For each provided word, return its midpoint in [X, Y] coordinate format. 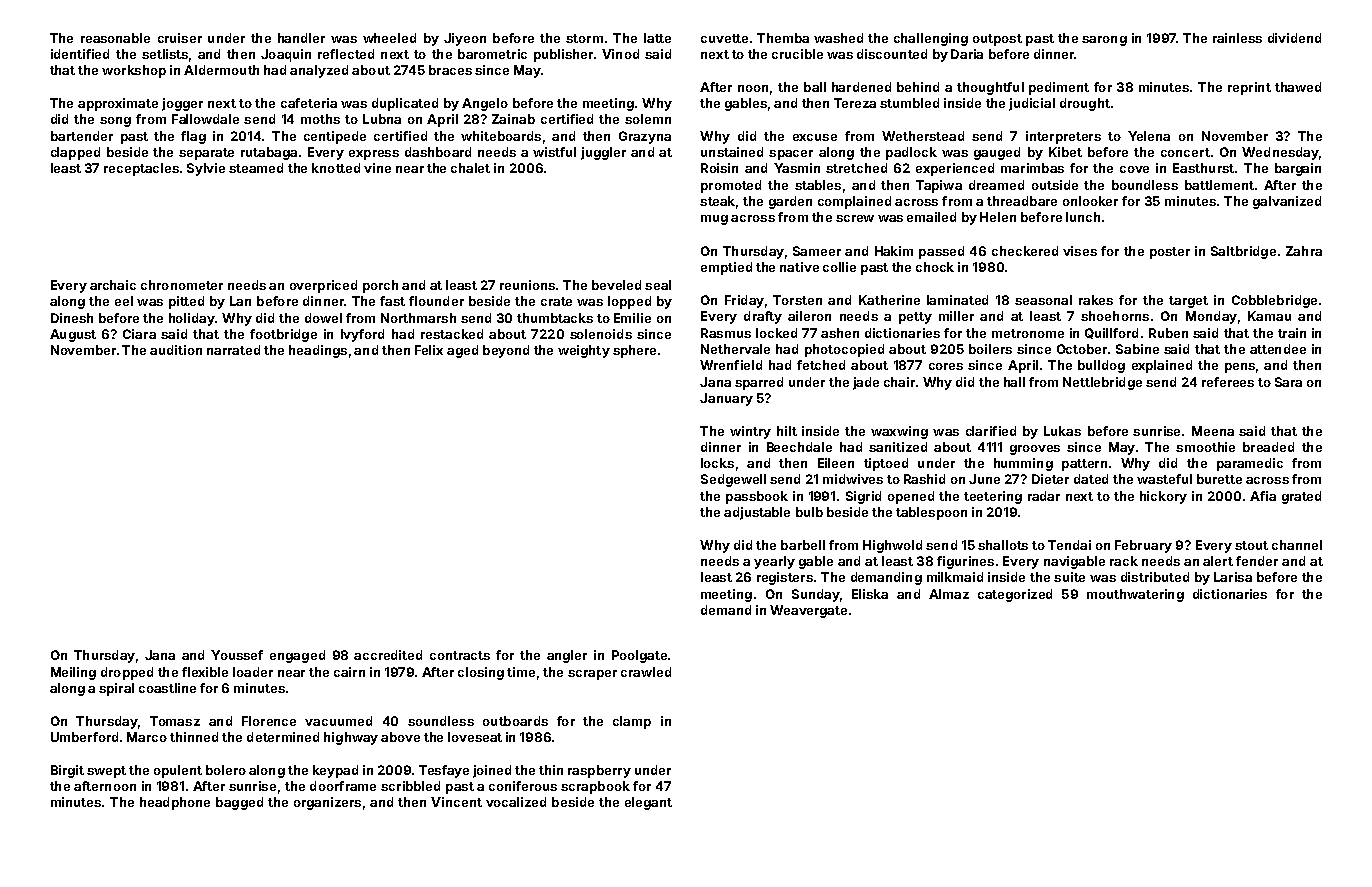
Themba [783, 38]
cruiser [180, 38]
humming [1023, 464]
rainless [1237, 38]
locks [717, 463]
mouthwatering [1135, 595]
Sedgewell [733, 480]
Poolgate [639, 656]
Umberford [84, 737]
